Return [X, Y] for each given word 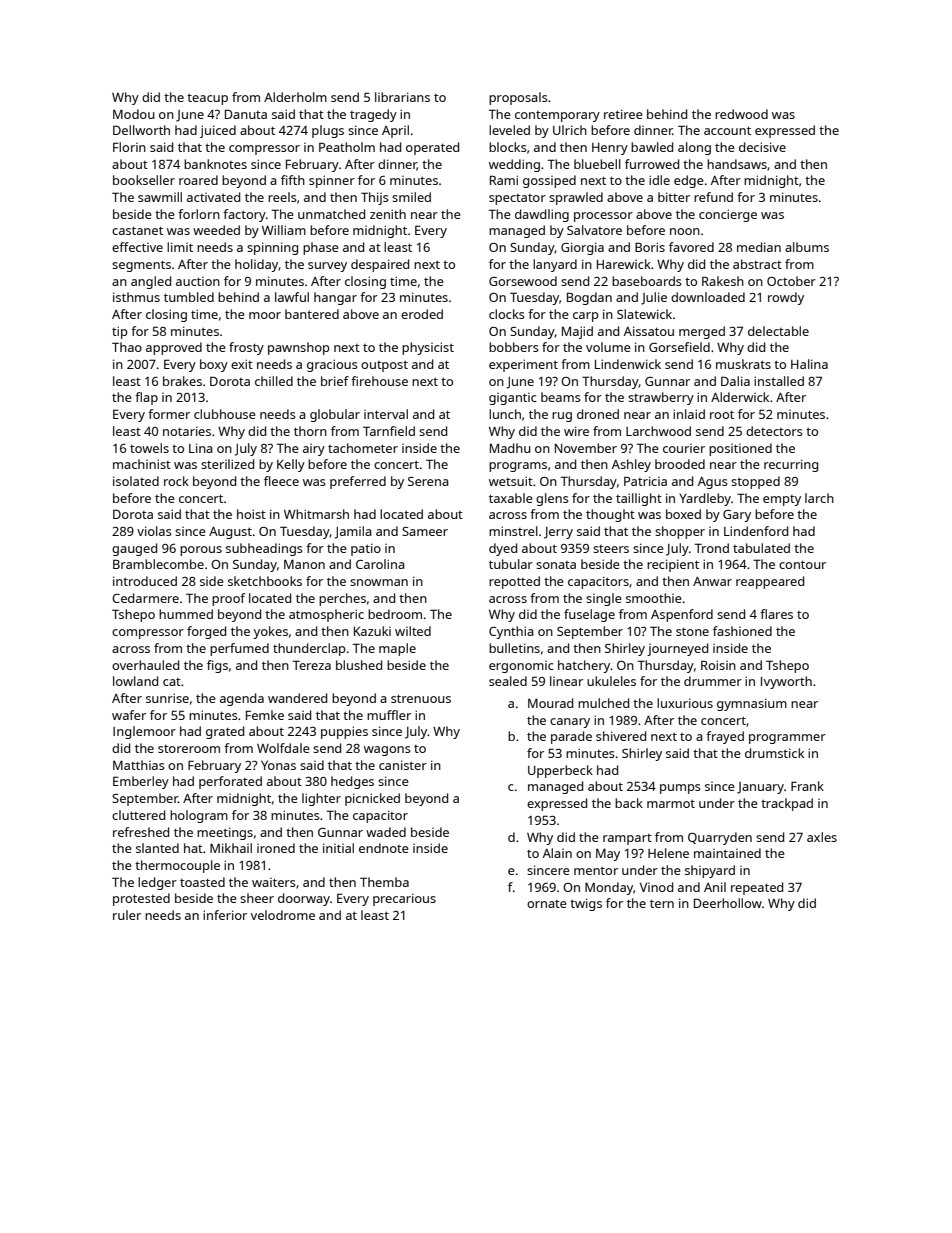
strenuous [421, 698]
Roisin [718, 665]
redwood [741, 114]
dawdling [542, 215]
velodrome [283, 915]
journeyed [677, 649]
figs [217, 666]
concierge [728, 215]
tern [662, 903]
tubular [511, 564]
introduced [145, 581]
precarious [404, 899]
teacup [207, 99]
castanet [137, 230]
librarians [402, 97]
